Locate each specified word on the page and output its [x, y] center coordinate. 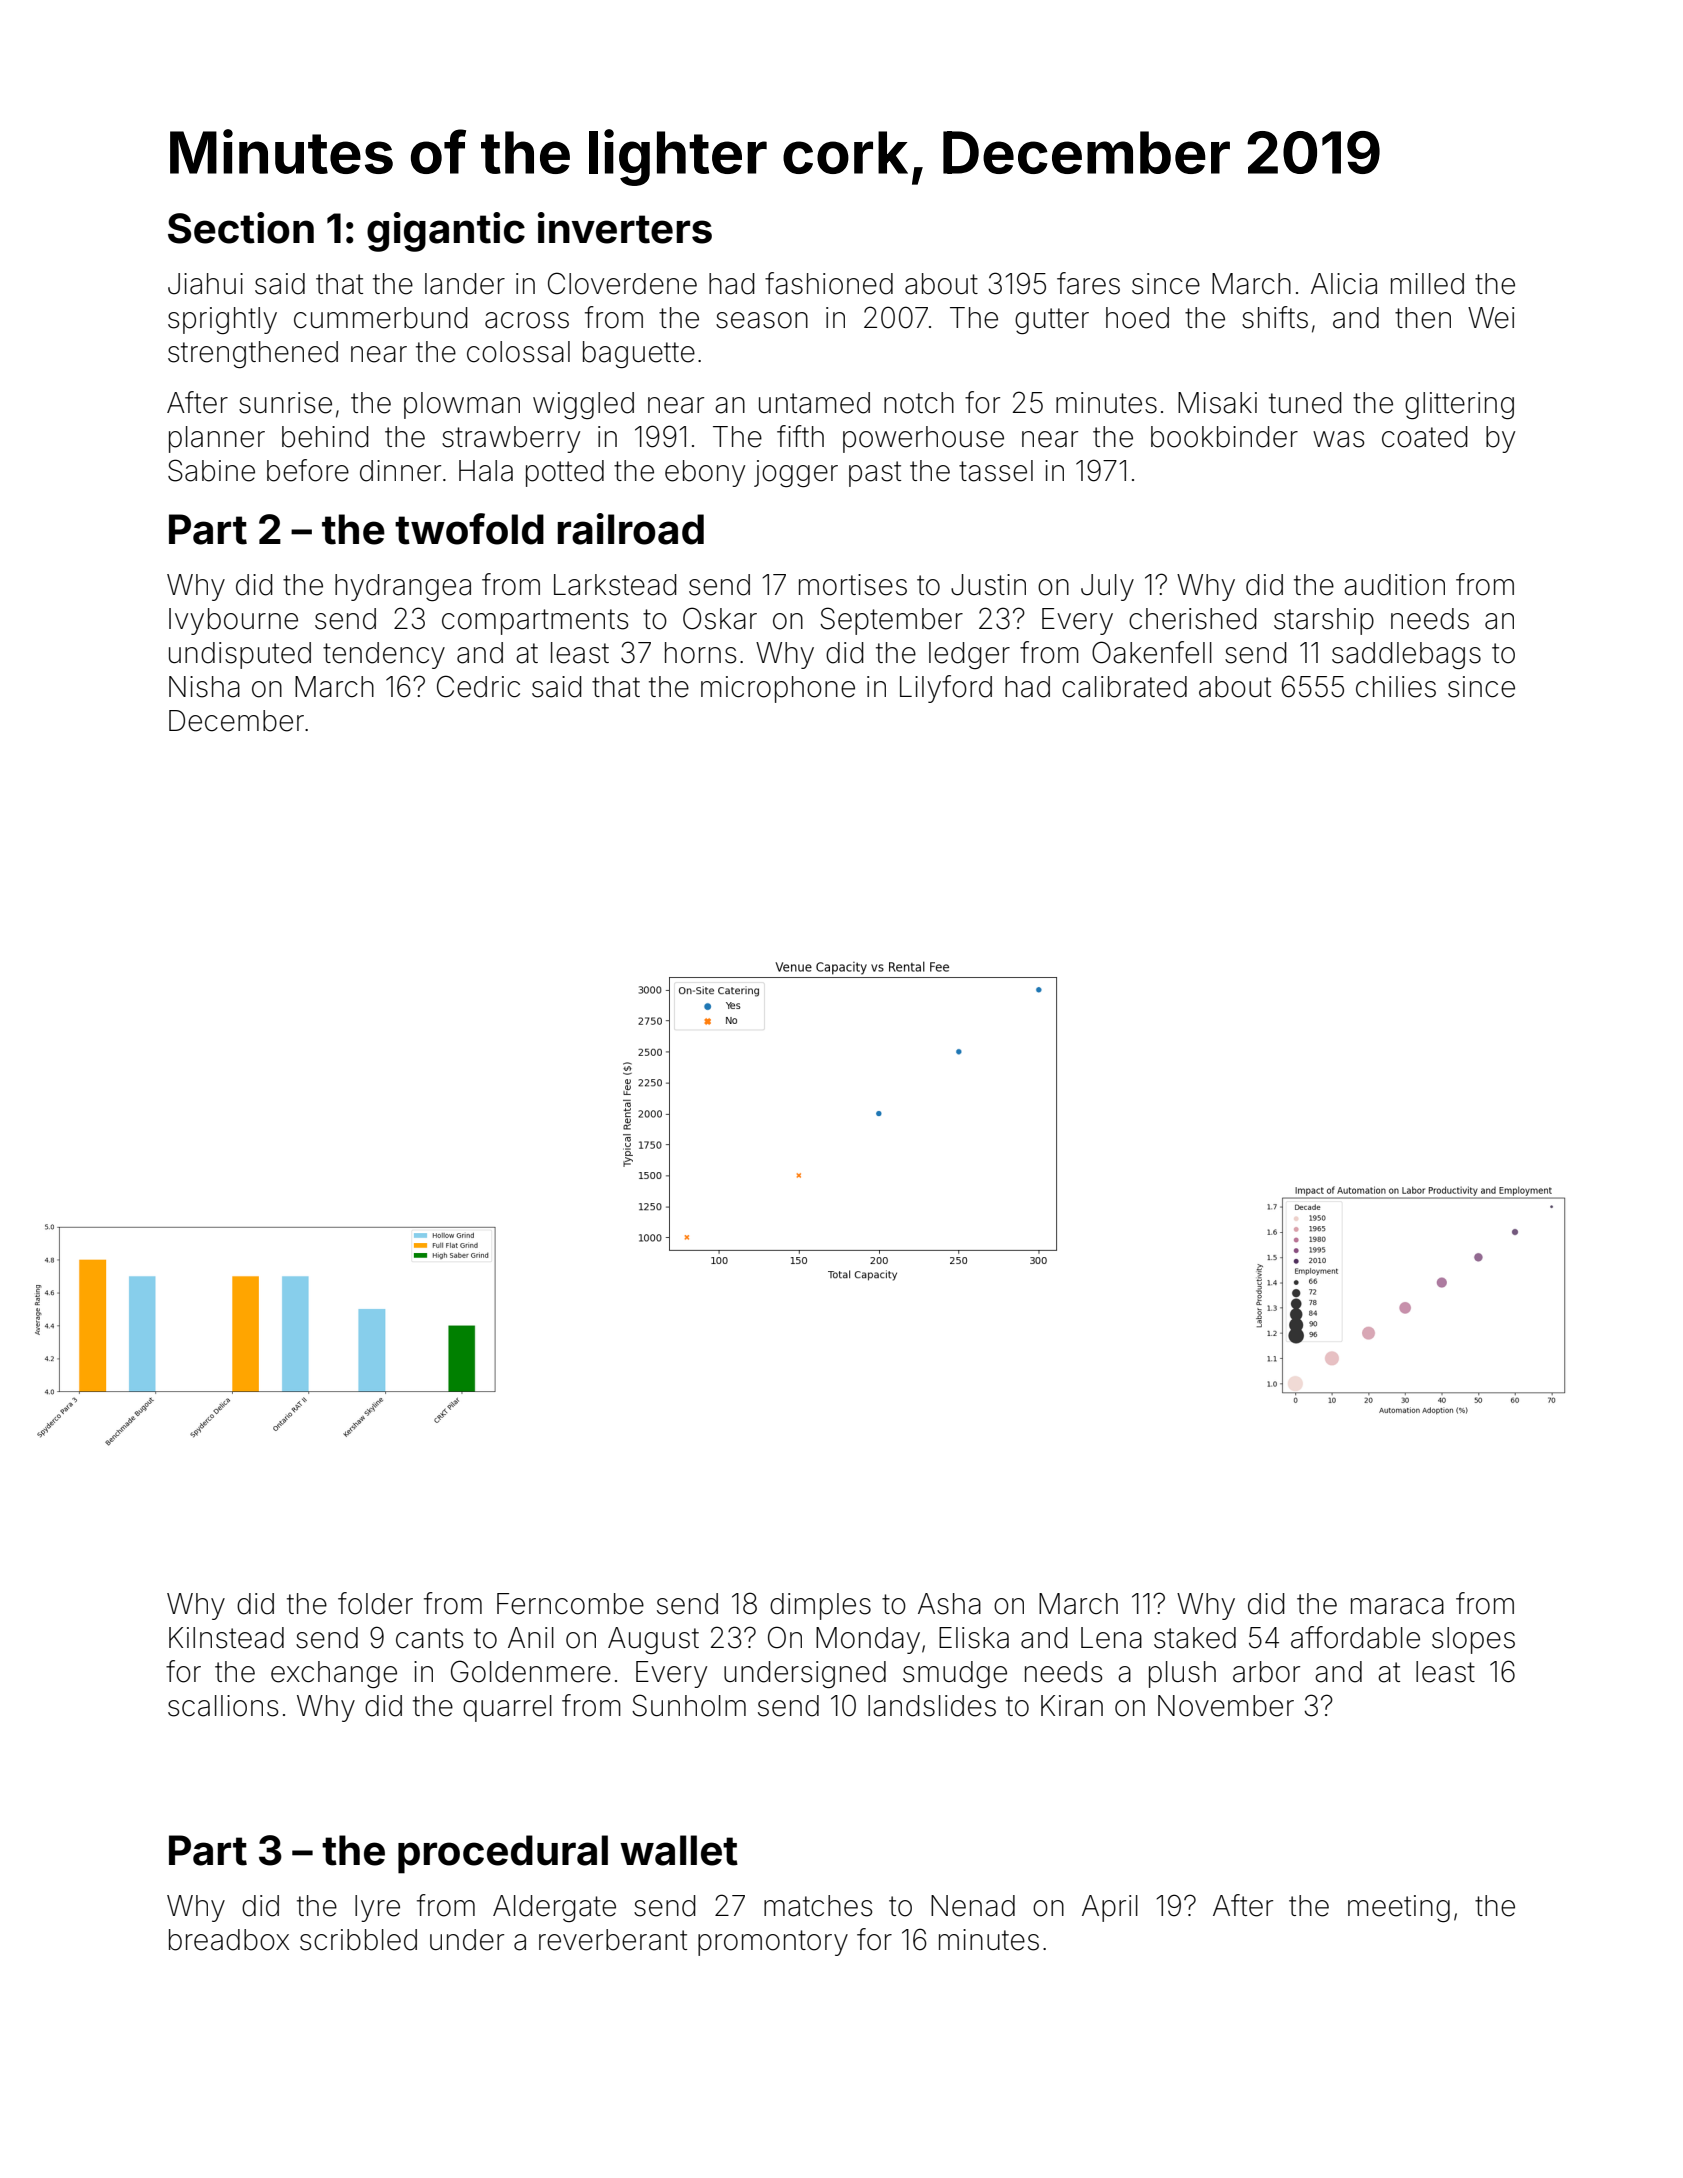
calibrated [1124, 687]
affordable [1355, 1637]
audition [1394, 585]
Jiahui [205, 284]
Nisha [204, 687]
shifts [1275, 317]
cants [429, 1638]
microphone [778, 689]
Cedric [478, 686]
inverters [625, 228]
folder [375, 1603]
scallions [223, 1706]
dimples [820, 1606]
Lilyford [946, 689]
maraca [1397, 1606]
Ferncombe [570, 1604]
